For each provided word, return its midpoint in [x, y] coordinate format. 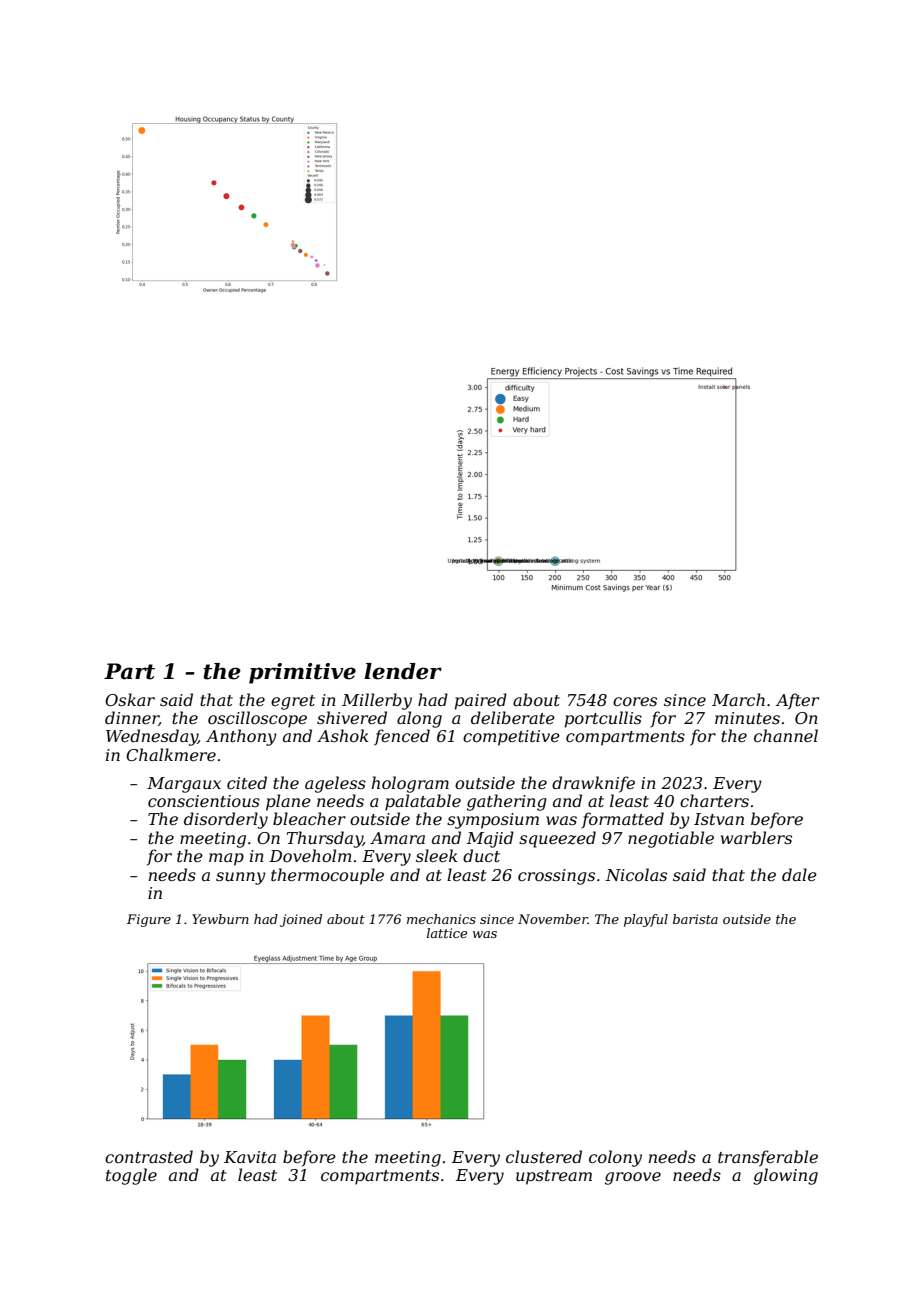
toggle [131, 1176]
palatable [423, 802]
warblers [756, 837]
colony [615, 1158]
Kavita [250, 1157]
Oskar [130, 699]
